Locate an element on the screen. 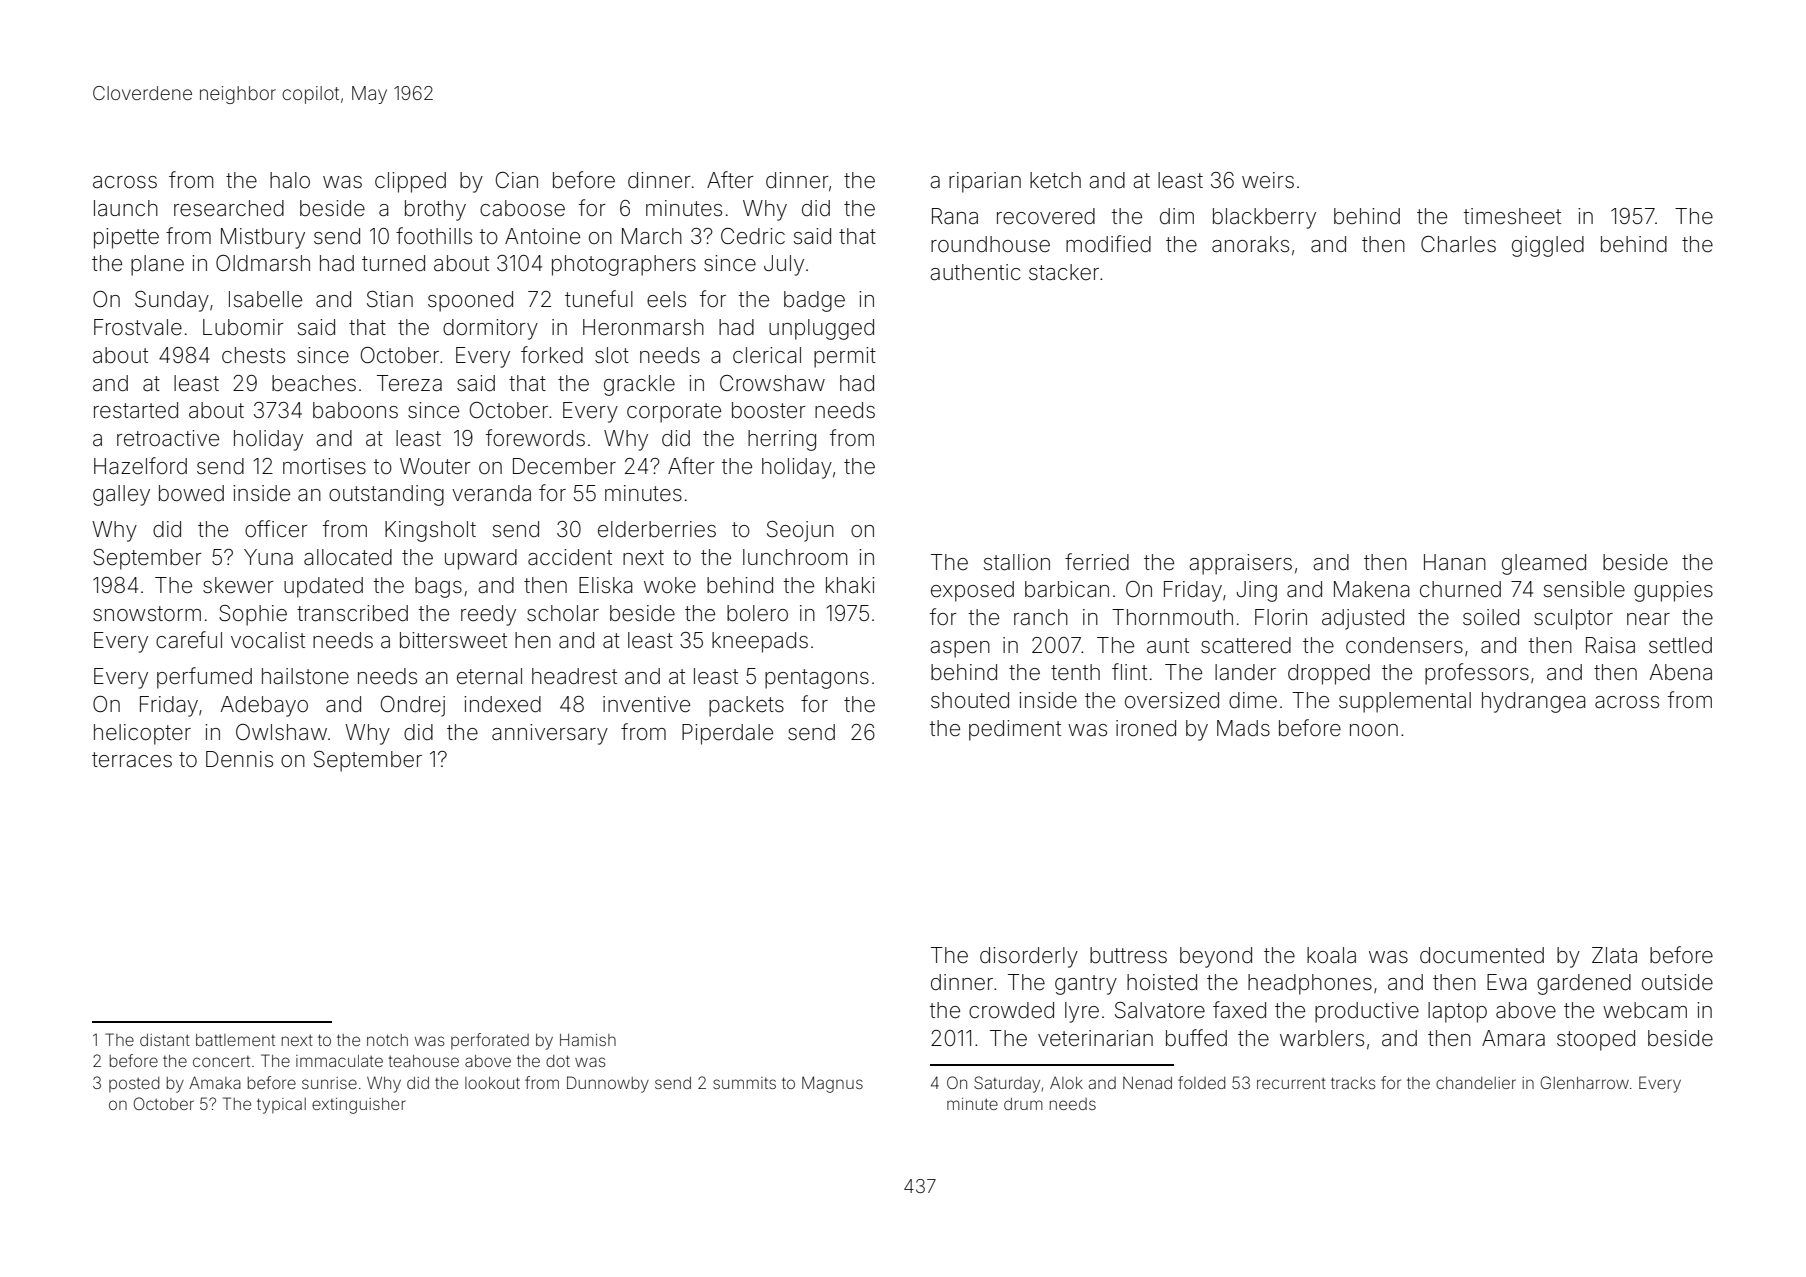  typical is located at coordinates (281, 1106).
